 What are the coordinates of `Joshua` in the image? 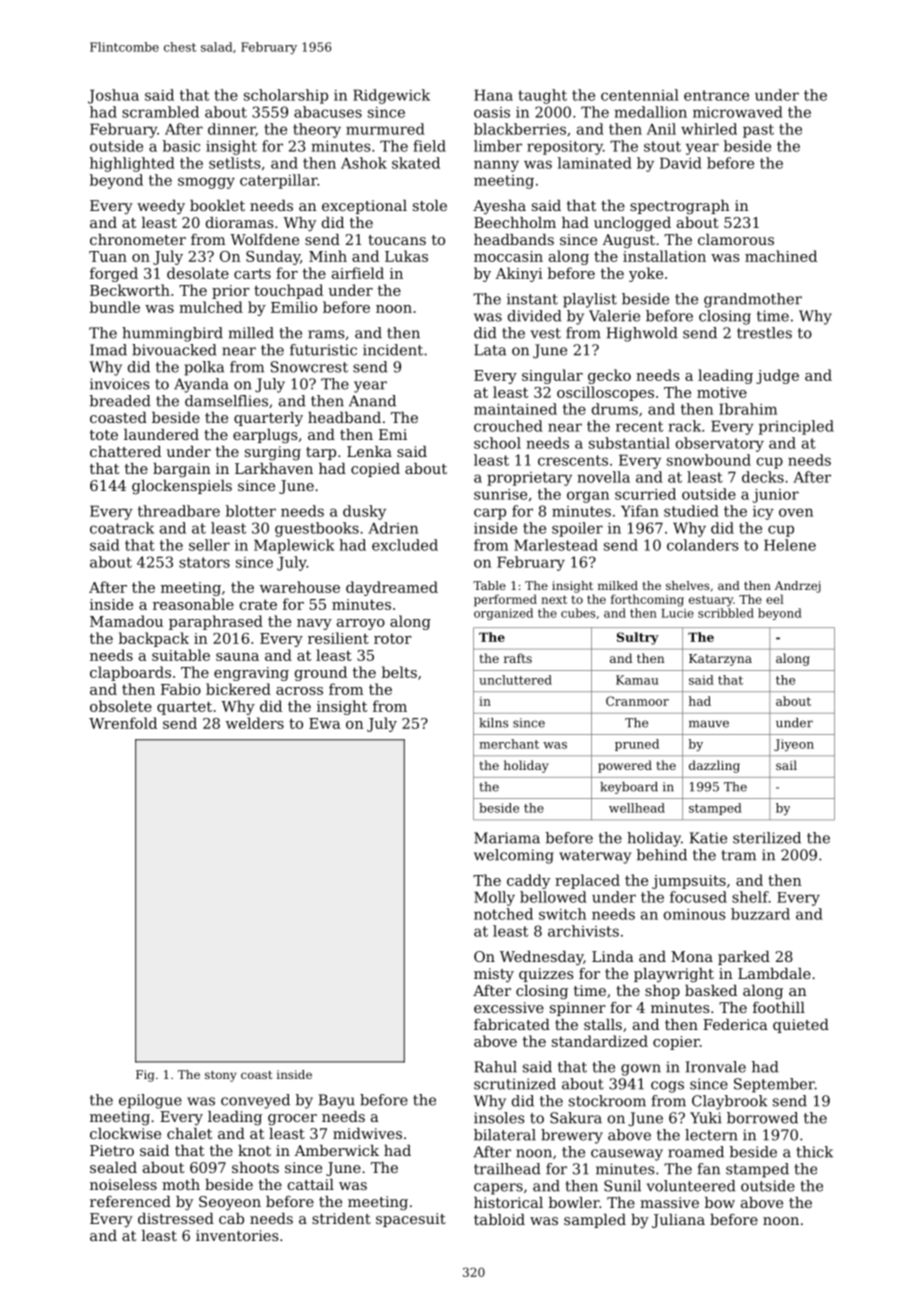 It's located at (113, 96).
